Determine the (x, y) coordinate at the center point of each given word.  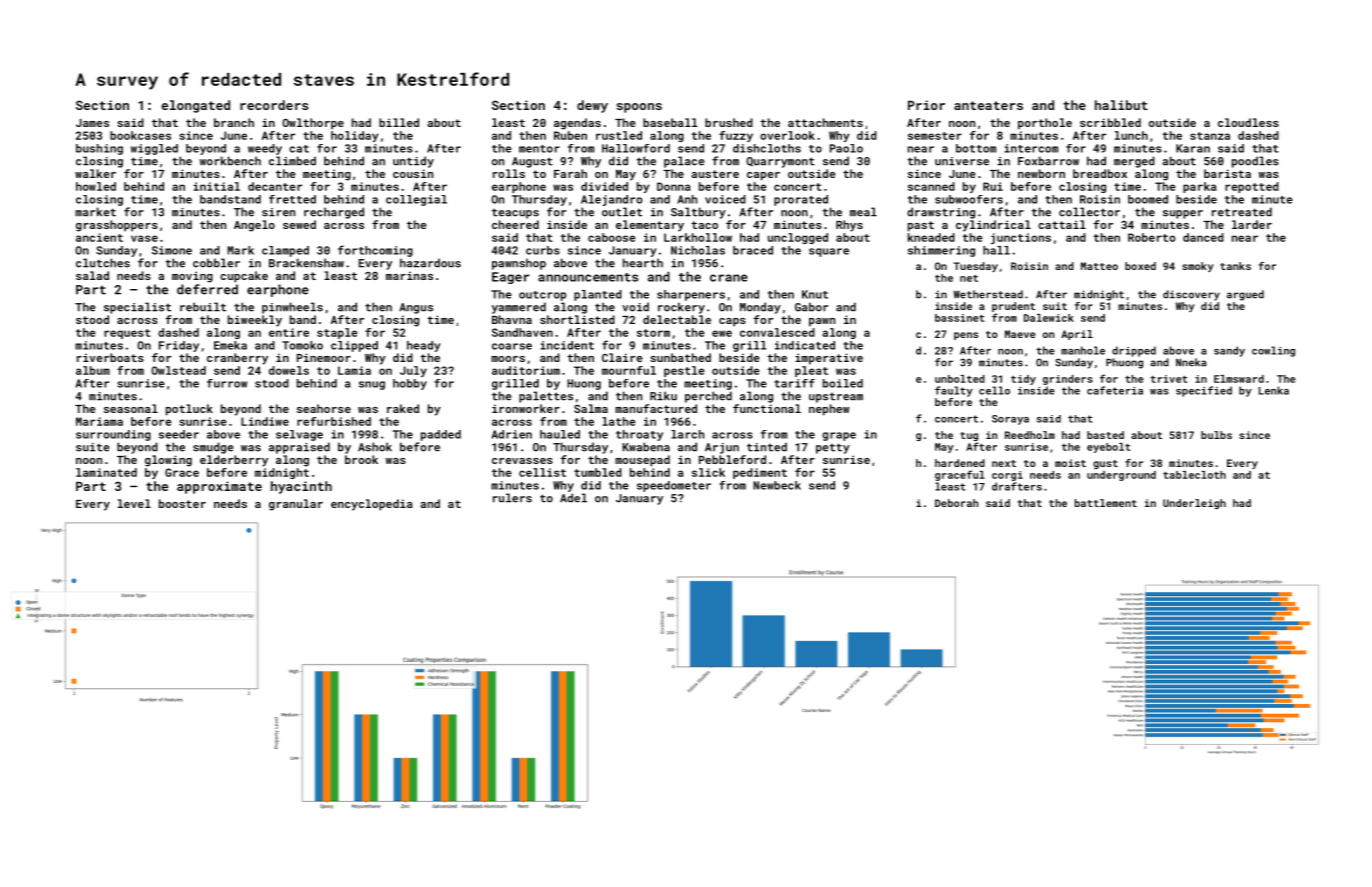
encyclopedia (372, 505)
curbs (543, 250)
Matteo (1099, 266)
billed (399, 122)
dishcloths (767, 148)
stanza (1210, 136)
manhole (1083, 350)
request (127, 334)
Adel (573, 498)
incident (567, 345)
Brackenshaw (306, 263)
